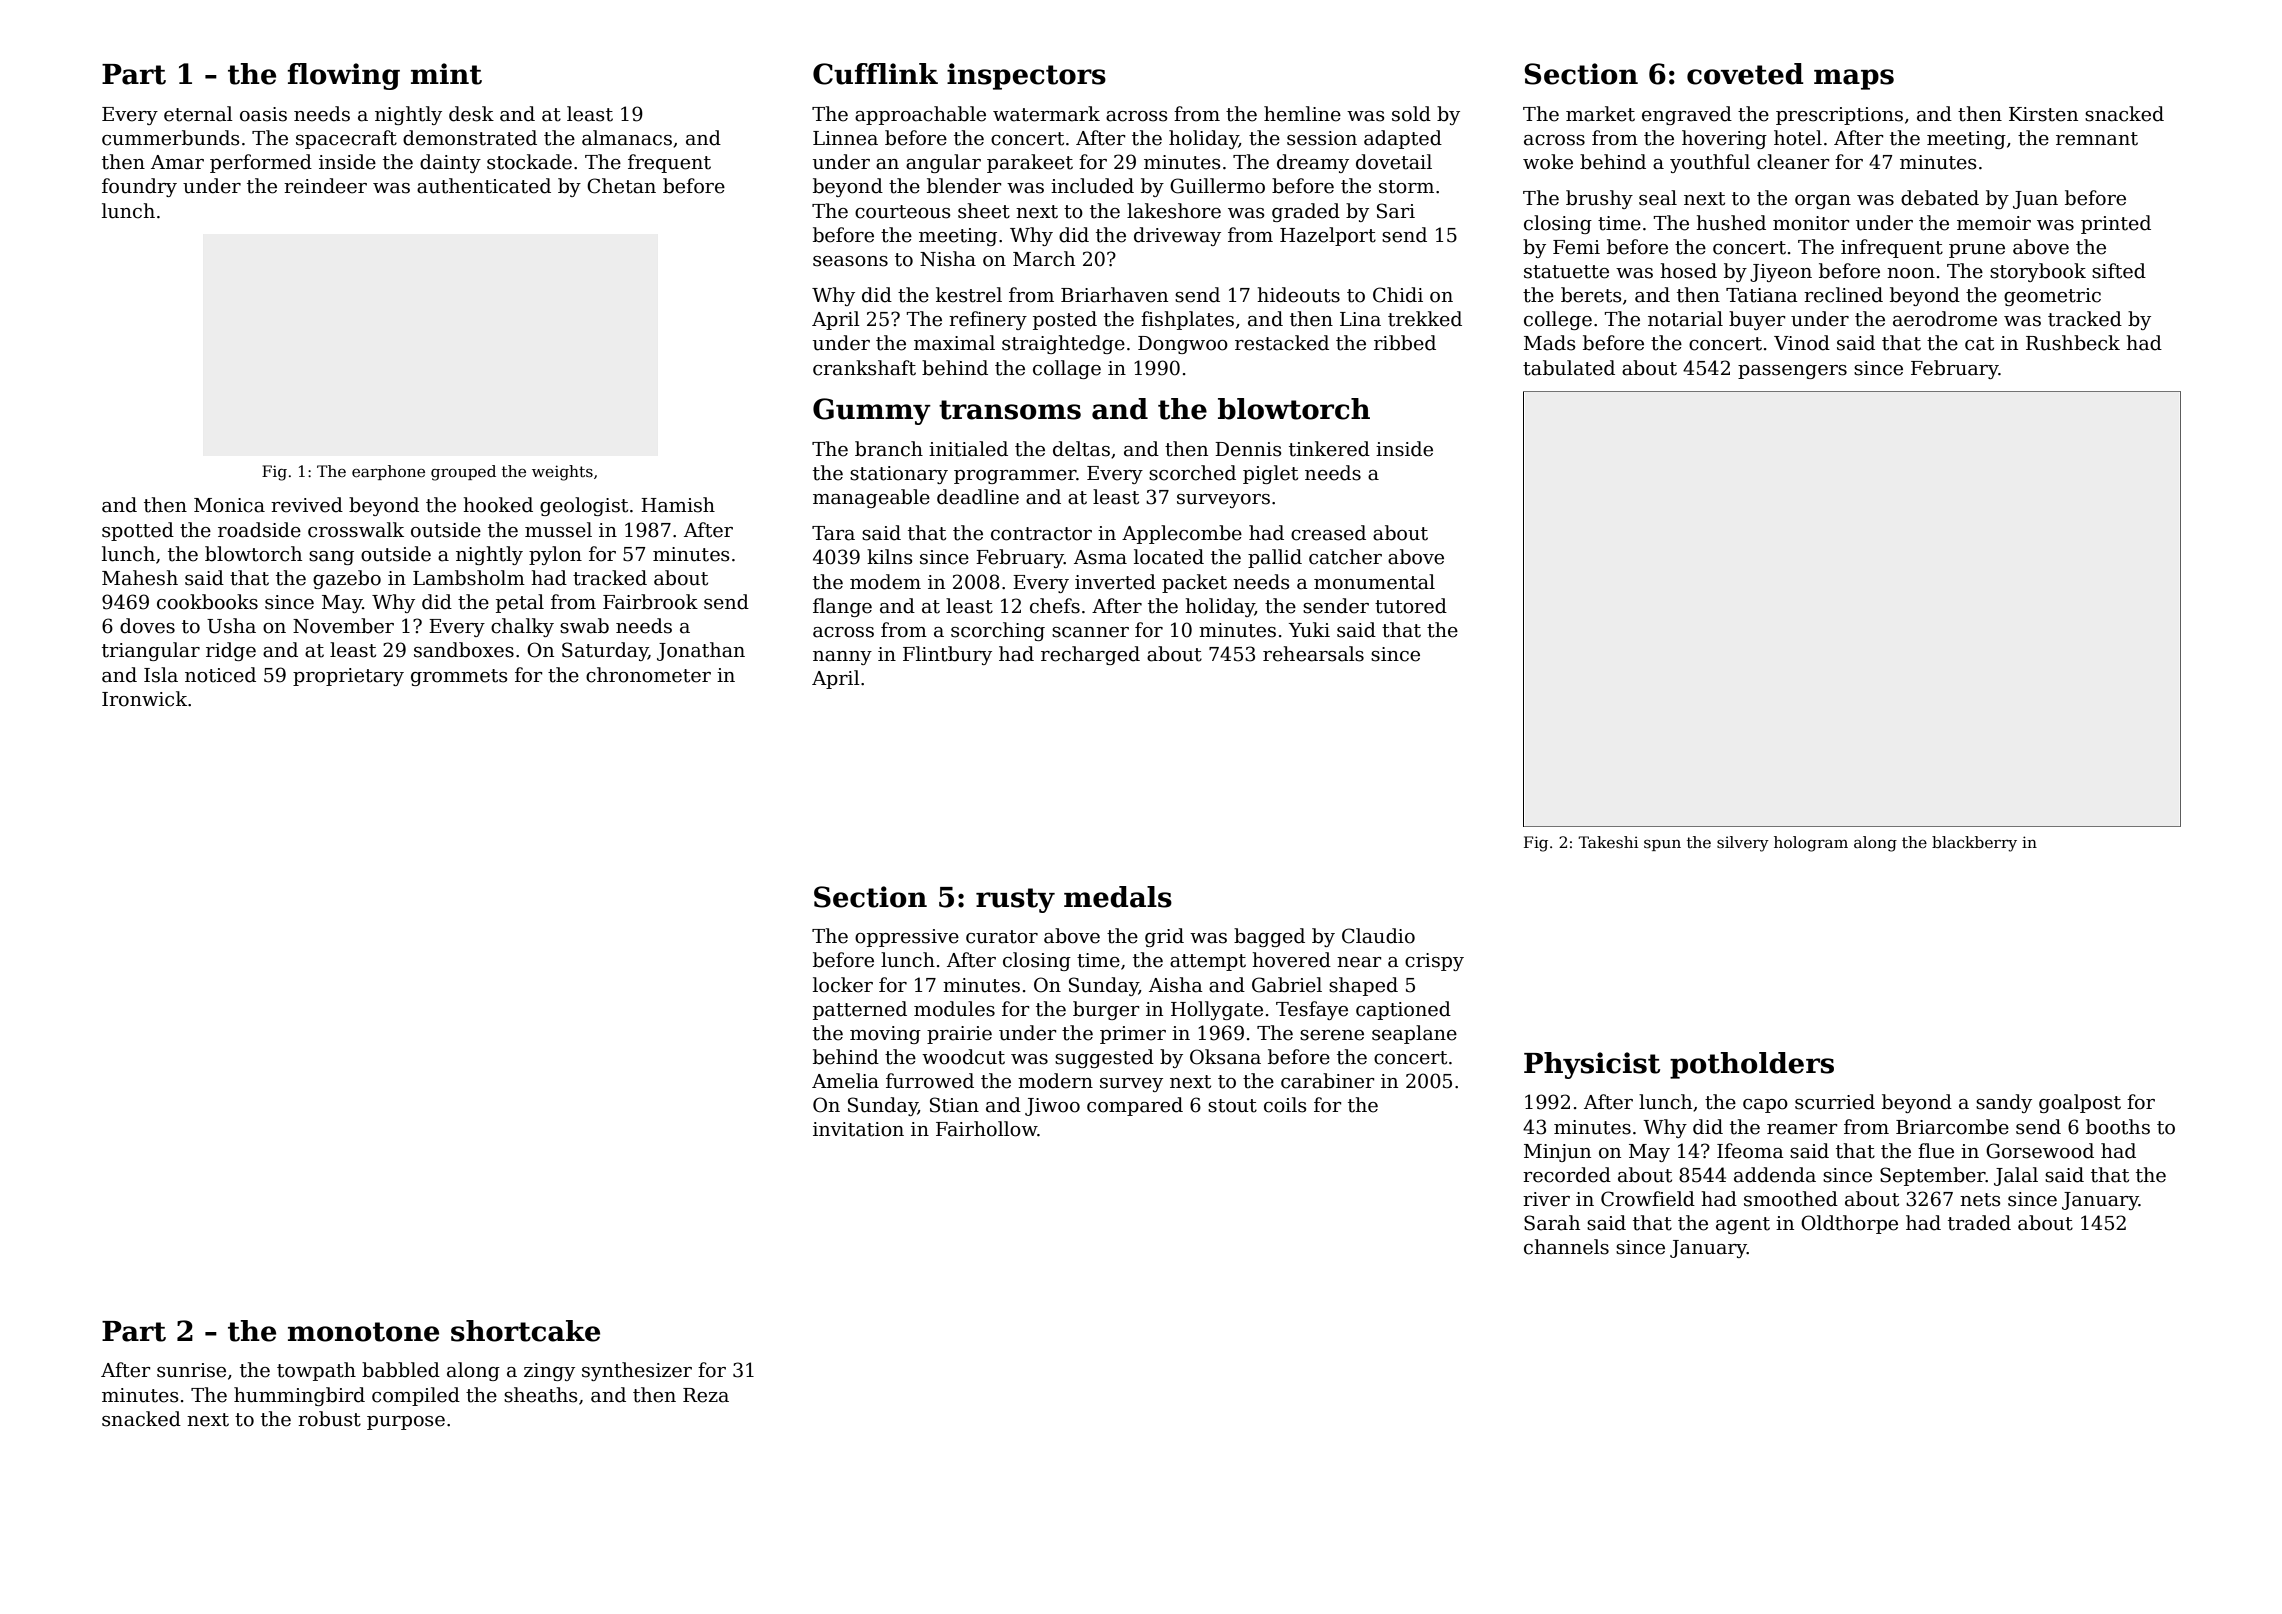 The width and height of the page is (2282, 1614). I want to click on invitation, so click(858, 1129).
